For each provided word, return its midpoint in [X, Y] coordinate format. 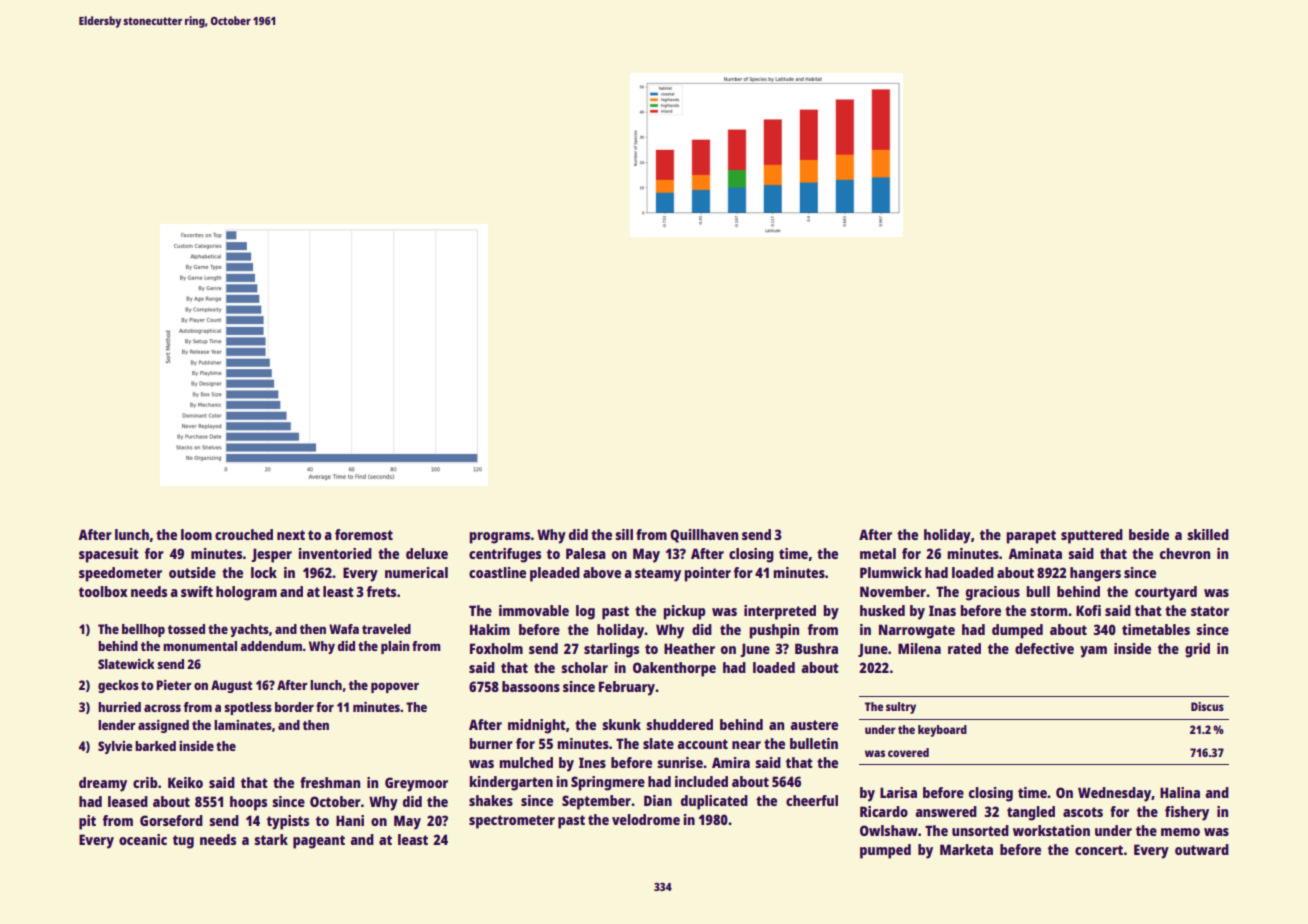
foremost [364, 534]
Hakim [490, 629]
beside [1149, 534]
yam [1093, 652]
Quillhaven [704, 536]
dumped [1017, 631]
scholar [585, 667]
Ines [592, 762]
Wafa [344, 629]
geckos [118, 686]
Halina [1180, 792]
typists [288, 822]
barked [155, 746]
